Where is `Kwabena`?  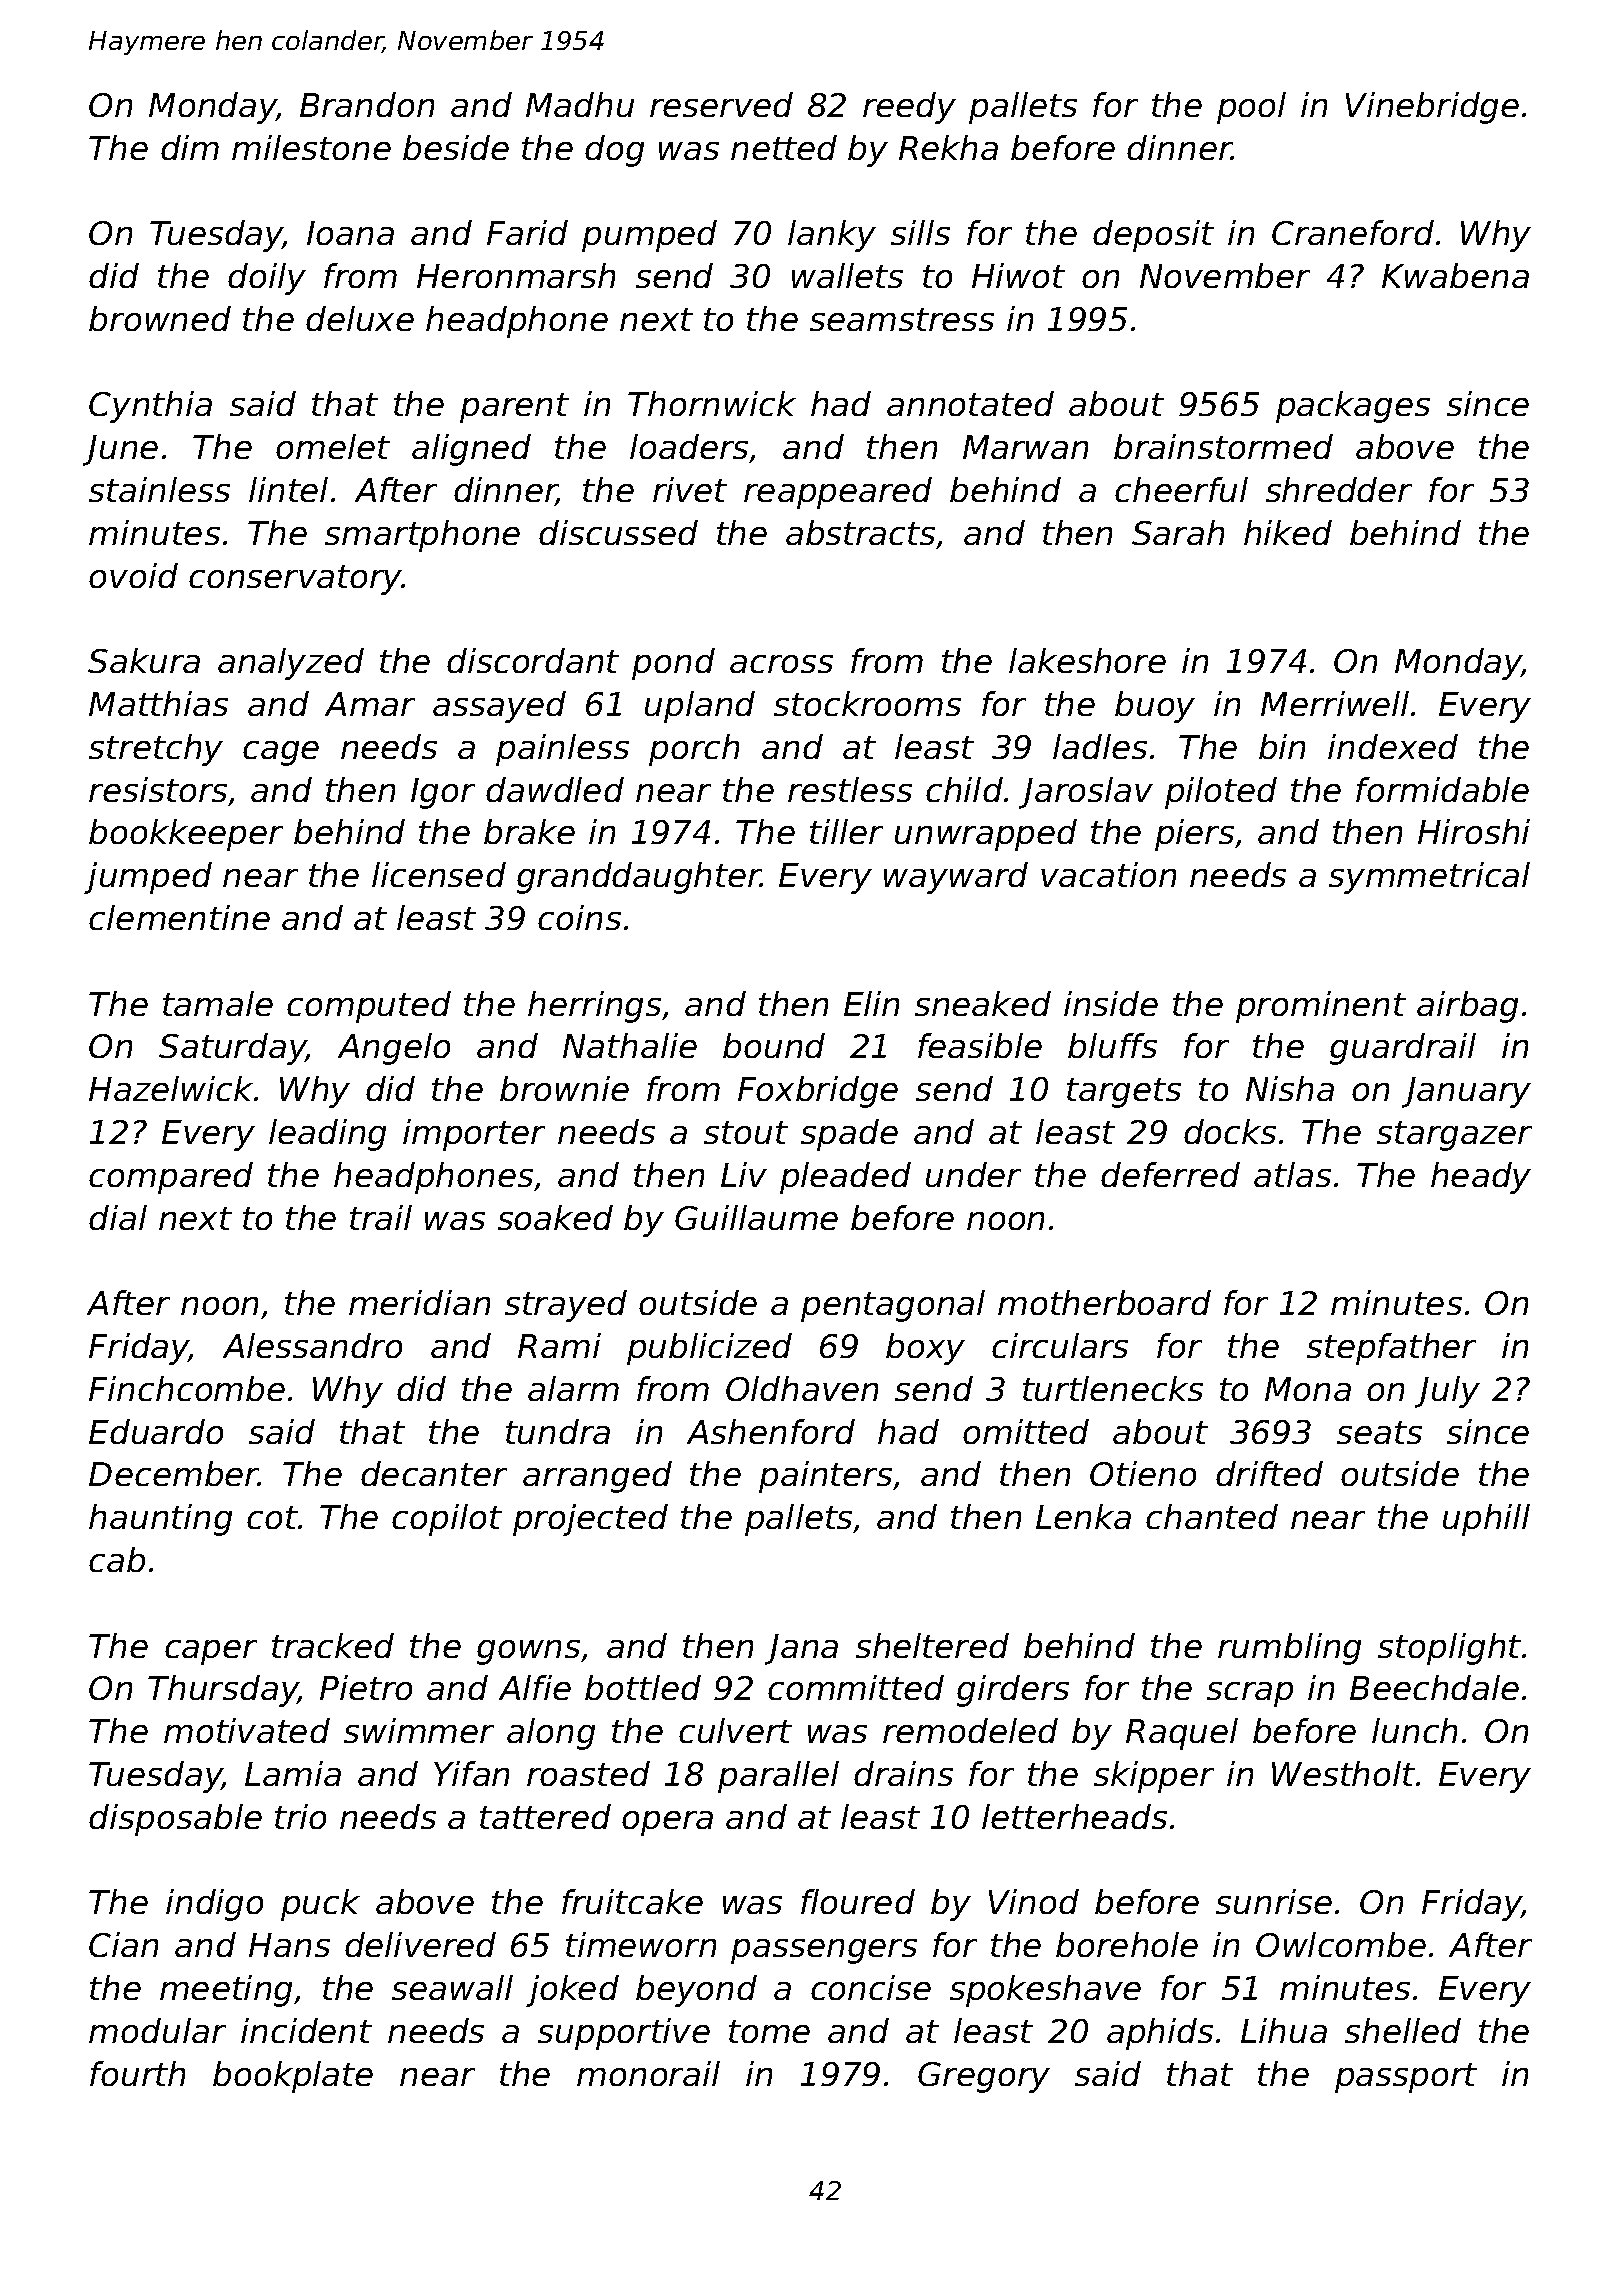 Kwabena is located at coordinates (1455, 275).
